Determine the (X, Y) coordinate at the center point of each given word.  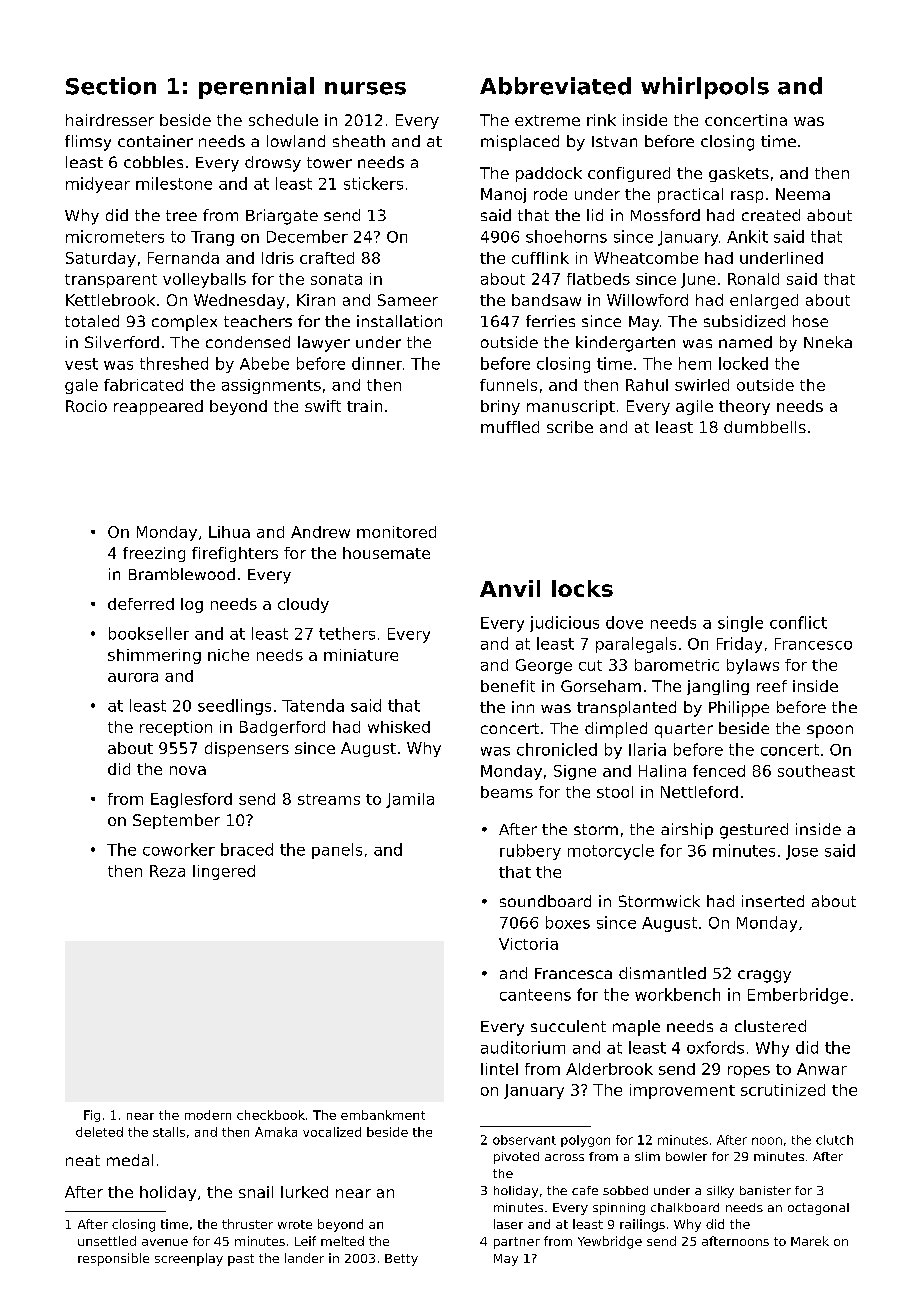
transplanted (626, 709)
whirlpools (705, 88)
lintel (499, 1069)
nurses (365, 88)
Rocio (86, 406)
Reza (167, 871)
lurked (304, 1192)
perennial (256, 88)
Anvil (510, 588)
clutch (834, 1140)
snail (256, 1192)
